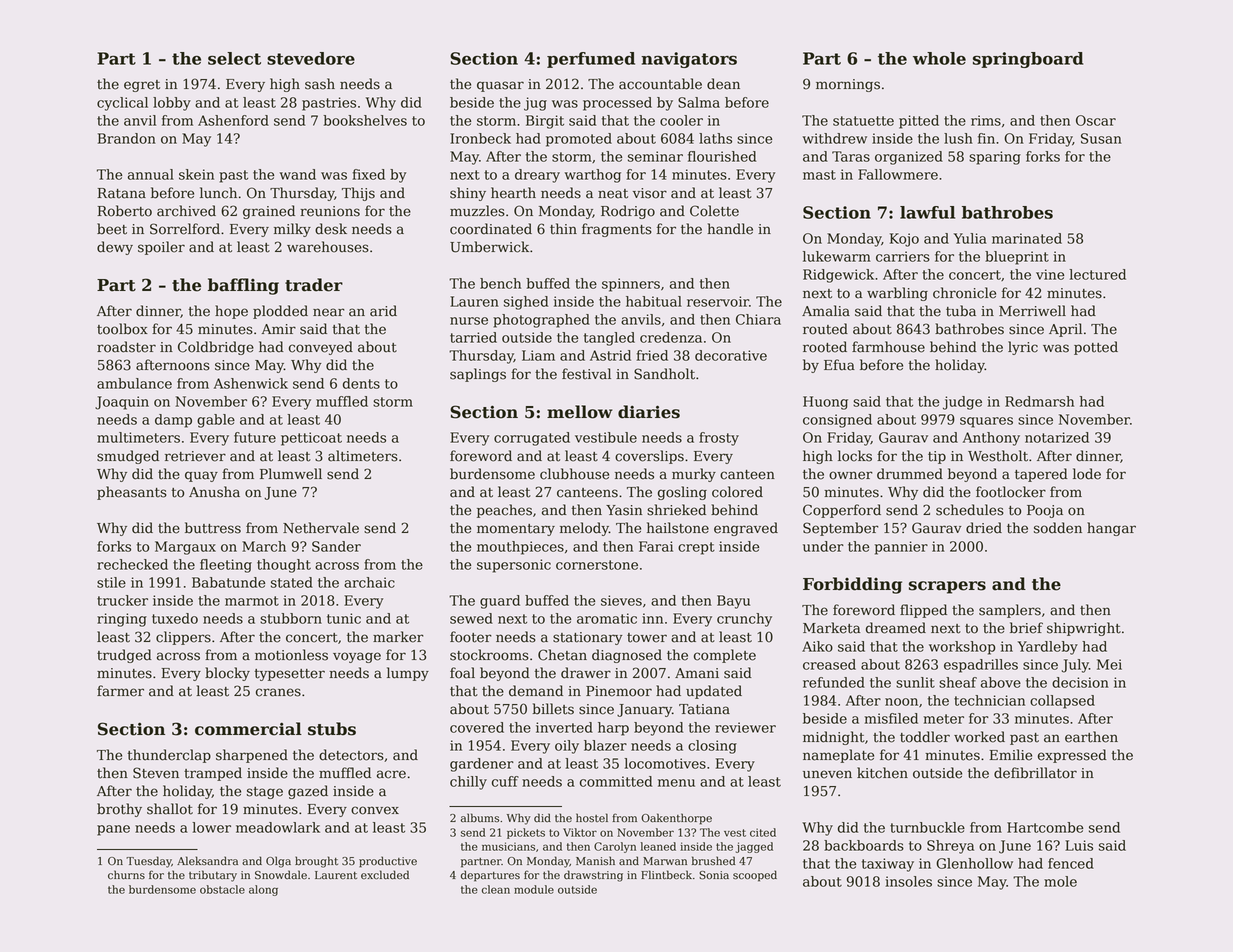  Describe the element at coordinates (383, 311) in the screenshot. I see `arid` at that location.
